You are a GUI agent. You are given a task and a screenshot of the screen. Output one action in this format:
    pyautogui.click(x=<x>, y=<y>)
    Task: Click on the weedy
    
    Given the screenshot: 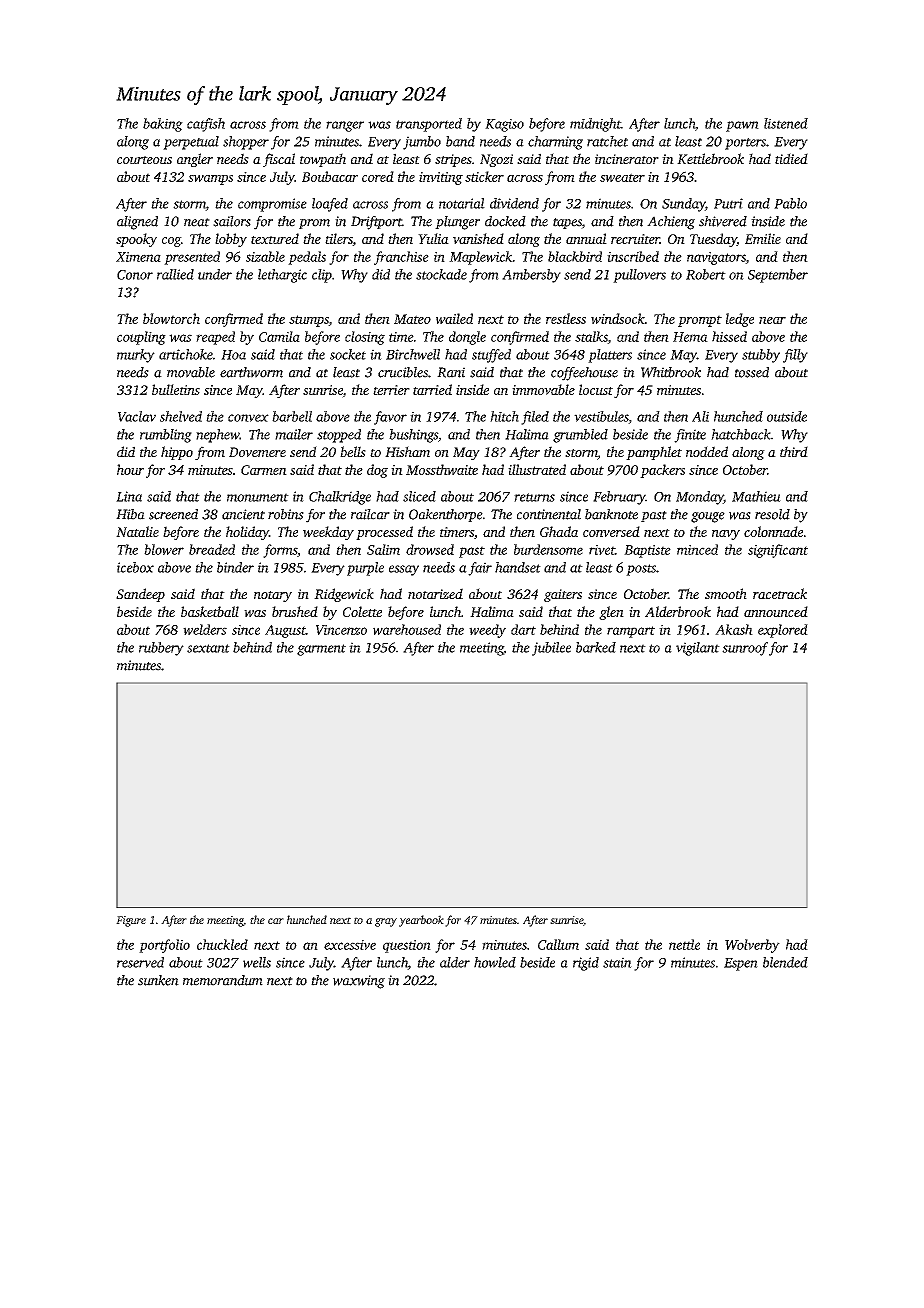 What is the action you would take?
    pyautogui.click(x=487, y=631)
